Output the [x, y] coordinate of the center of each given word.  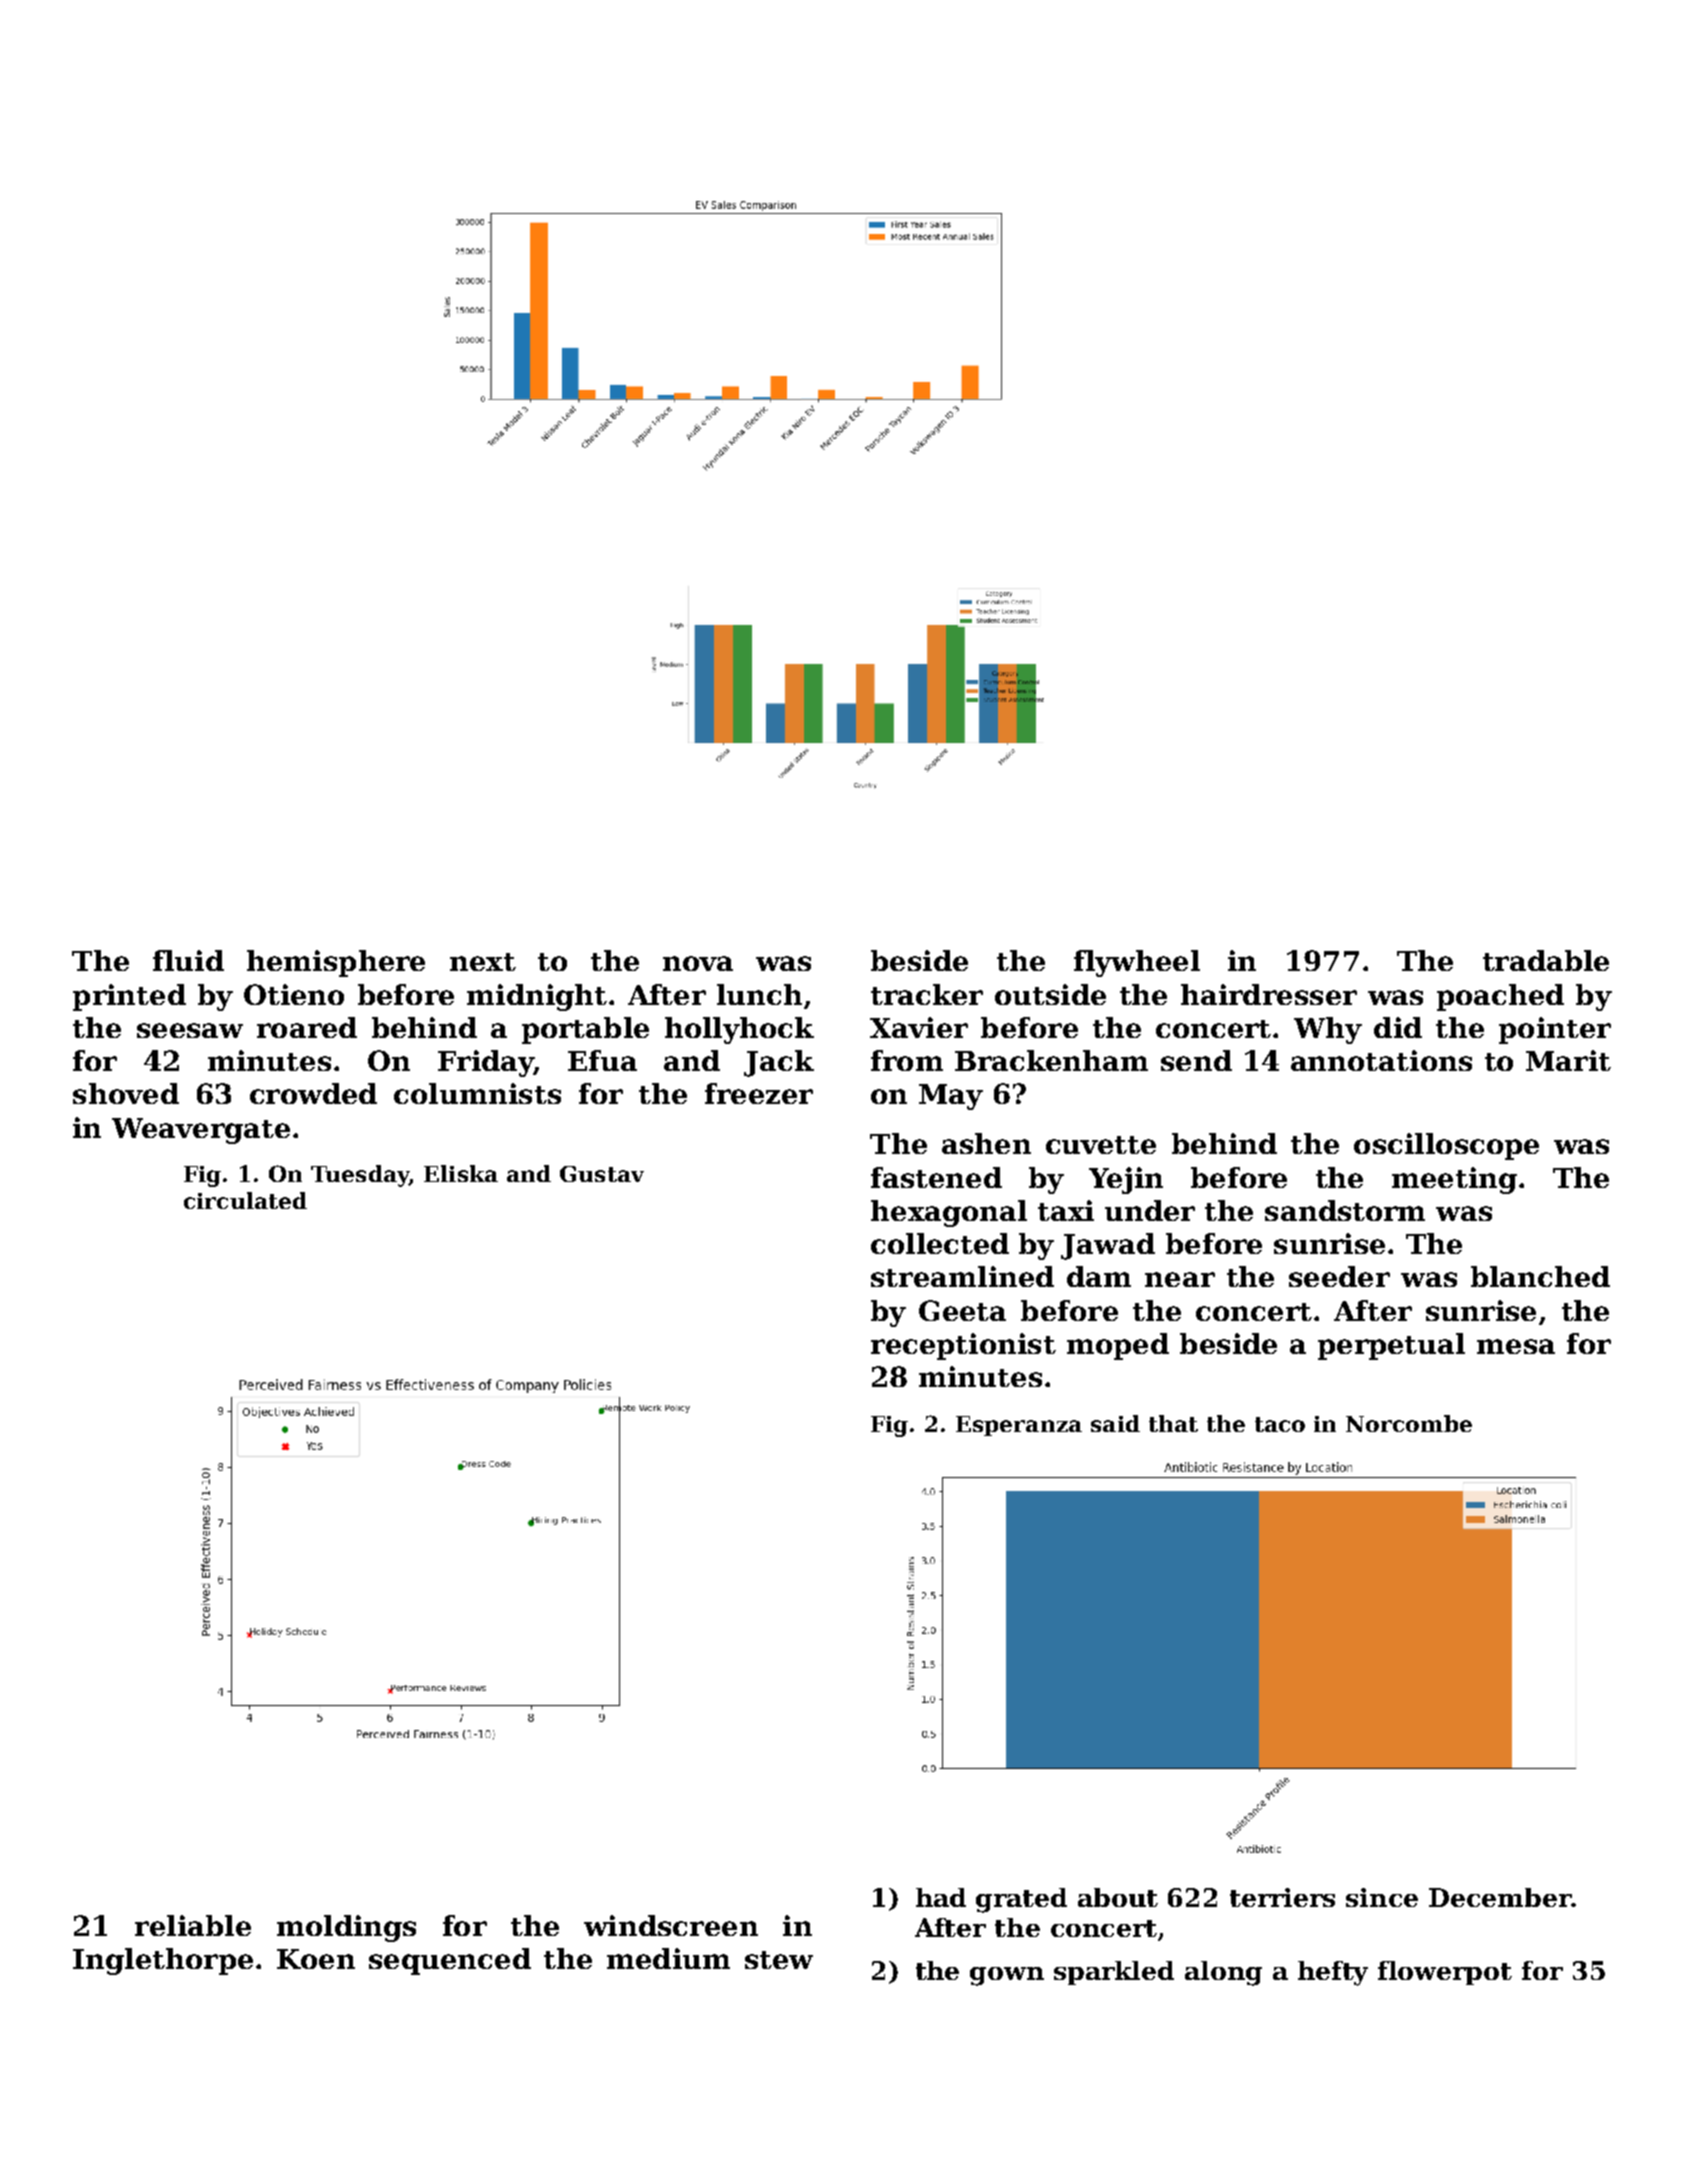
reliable [193, 1925]
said [1115, 1423]
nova [698, 963]
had [941, 1897]
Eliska [461, 1173]
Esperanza [1019, 1426]
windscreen [671, 1925]
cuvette [1101, 1145]
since [1382, 1897]
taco [1280, 1424]
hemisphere [336, 963]
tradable [1546, 960]
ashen [986, 1143]
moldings [346, 1928]
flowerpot [1445, 1973]
